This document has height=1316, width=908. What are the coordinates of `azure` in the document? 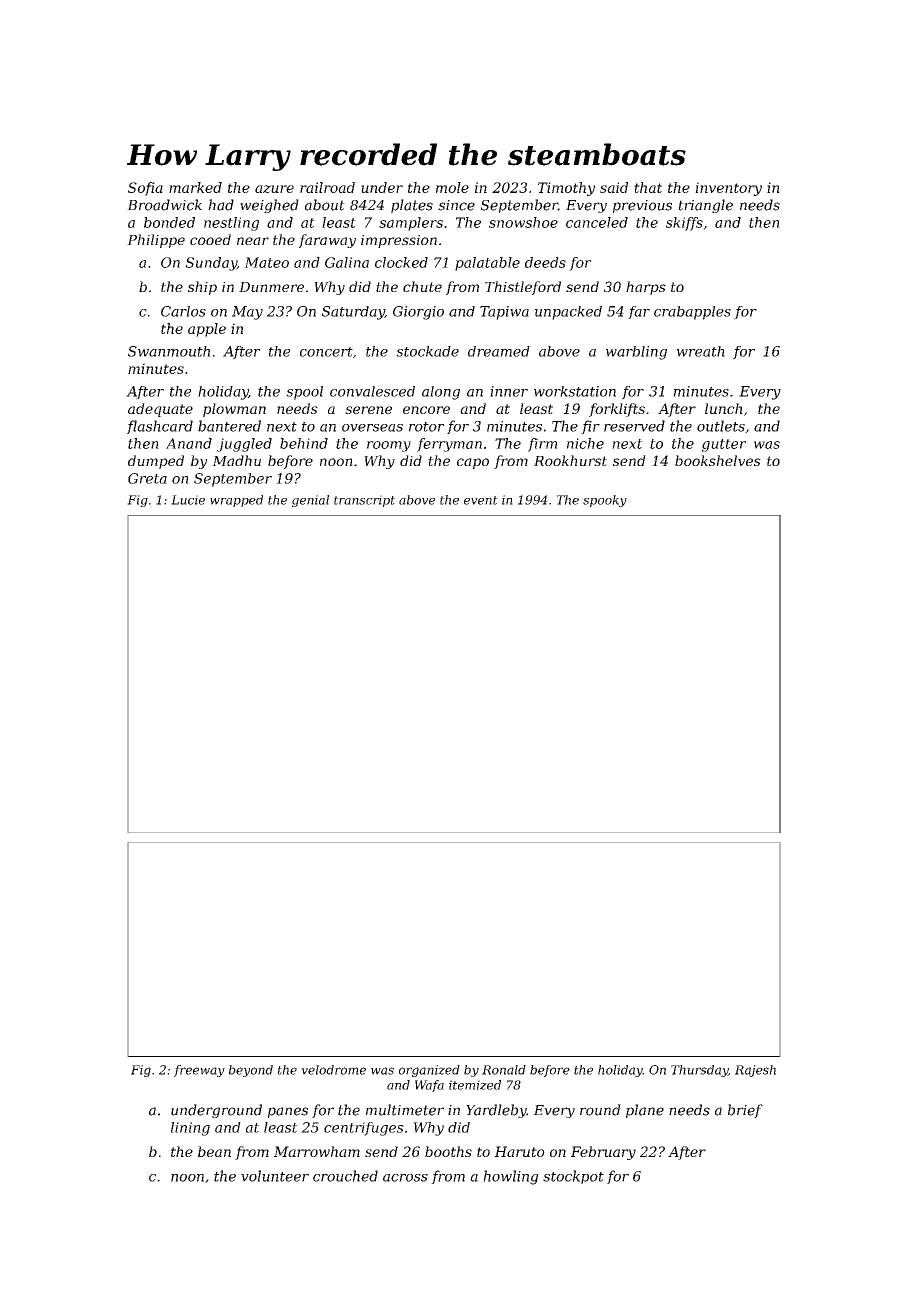 It's located at (274, 189).
